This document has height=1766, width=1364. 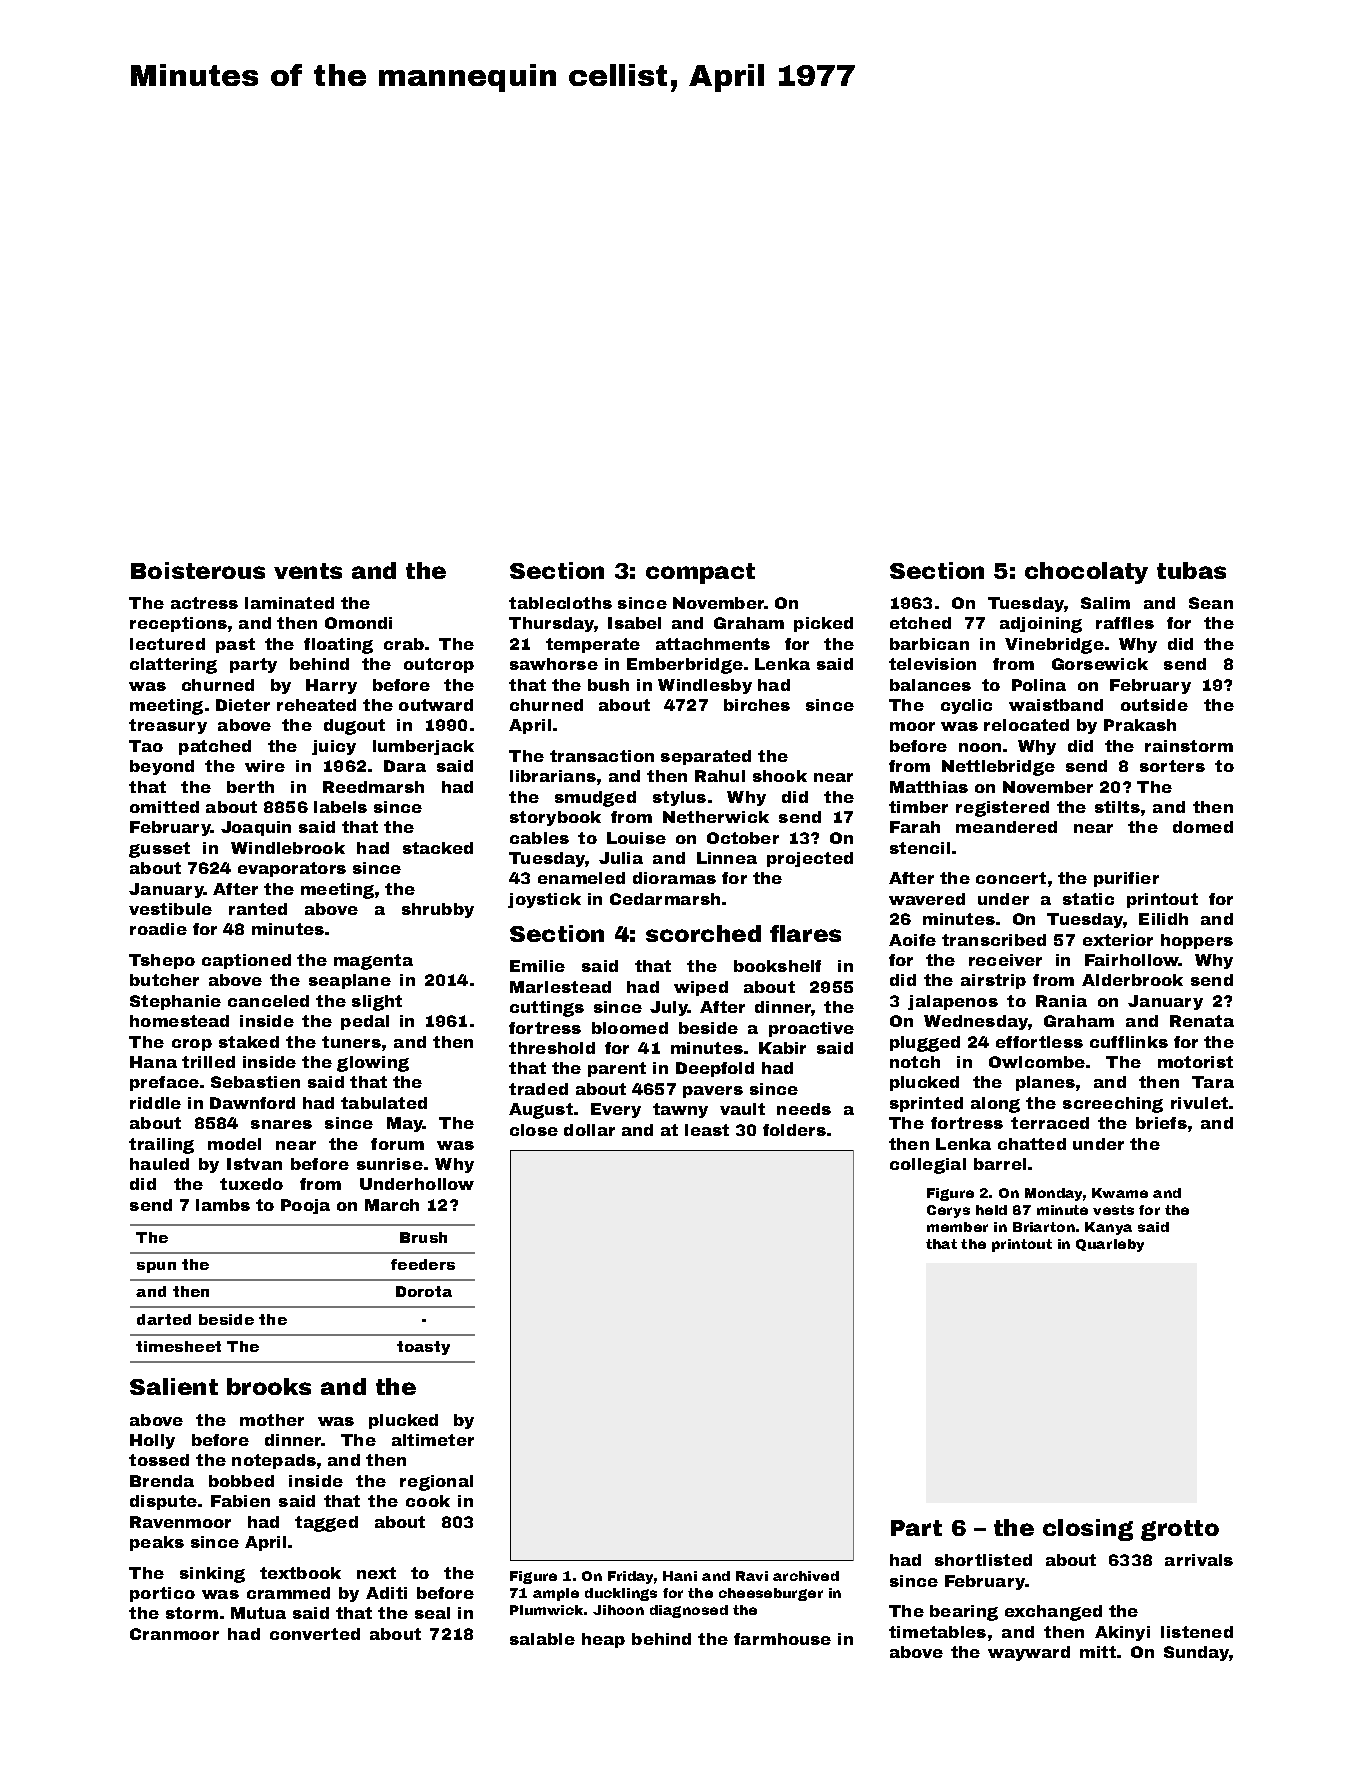 I want to click on folders, so click(x=794, y=1130).
